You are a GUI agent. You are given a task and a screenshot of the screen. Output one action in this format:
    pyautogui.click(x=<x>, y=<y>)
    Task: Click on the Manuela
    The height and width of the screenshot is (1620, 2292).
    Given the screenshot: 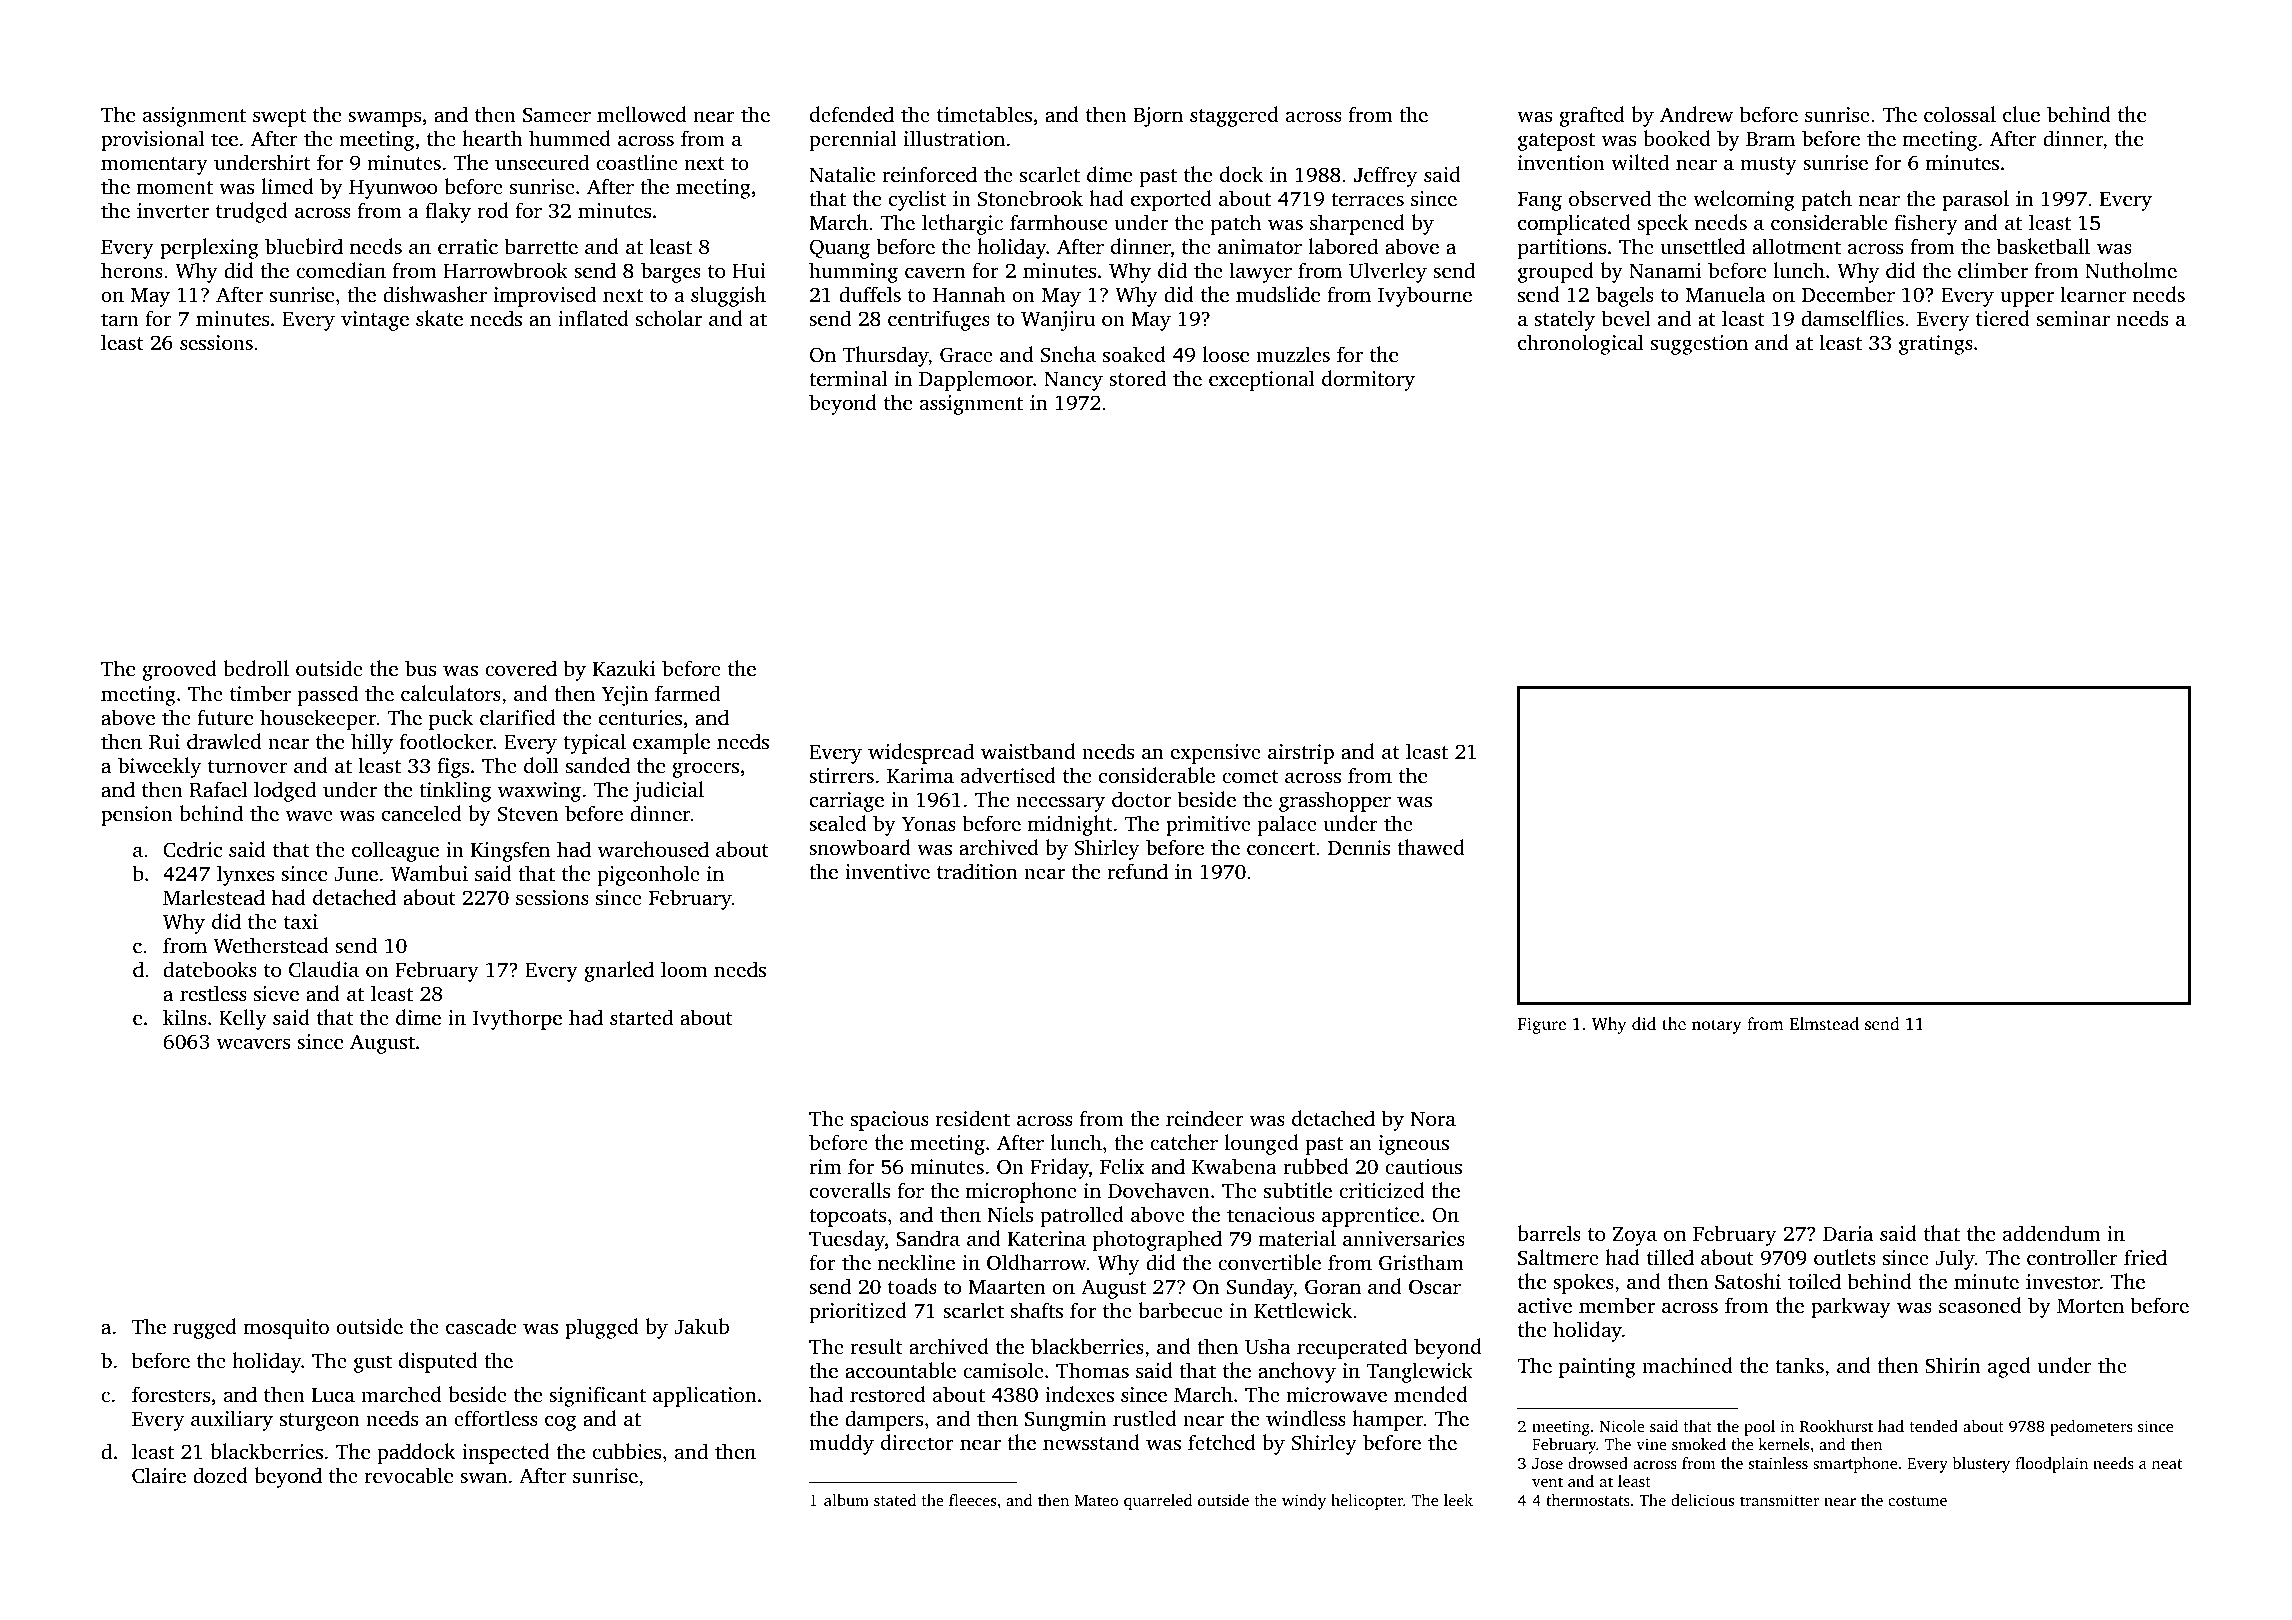 What is the action you would take?
    pyautogui.click(x=1725, y=294)
